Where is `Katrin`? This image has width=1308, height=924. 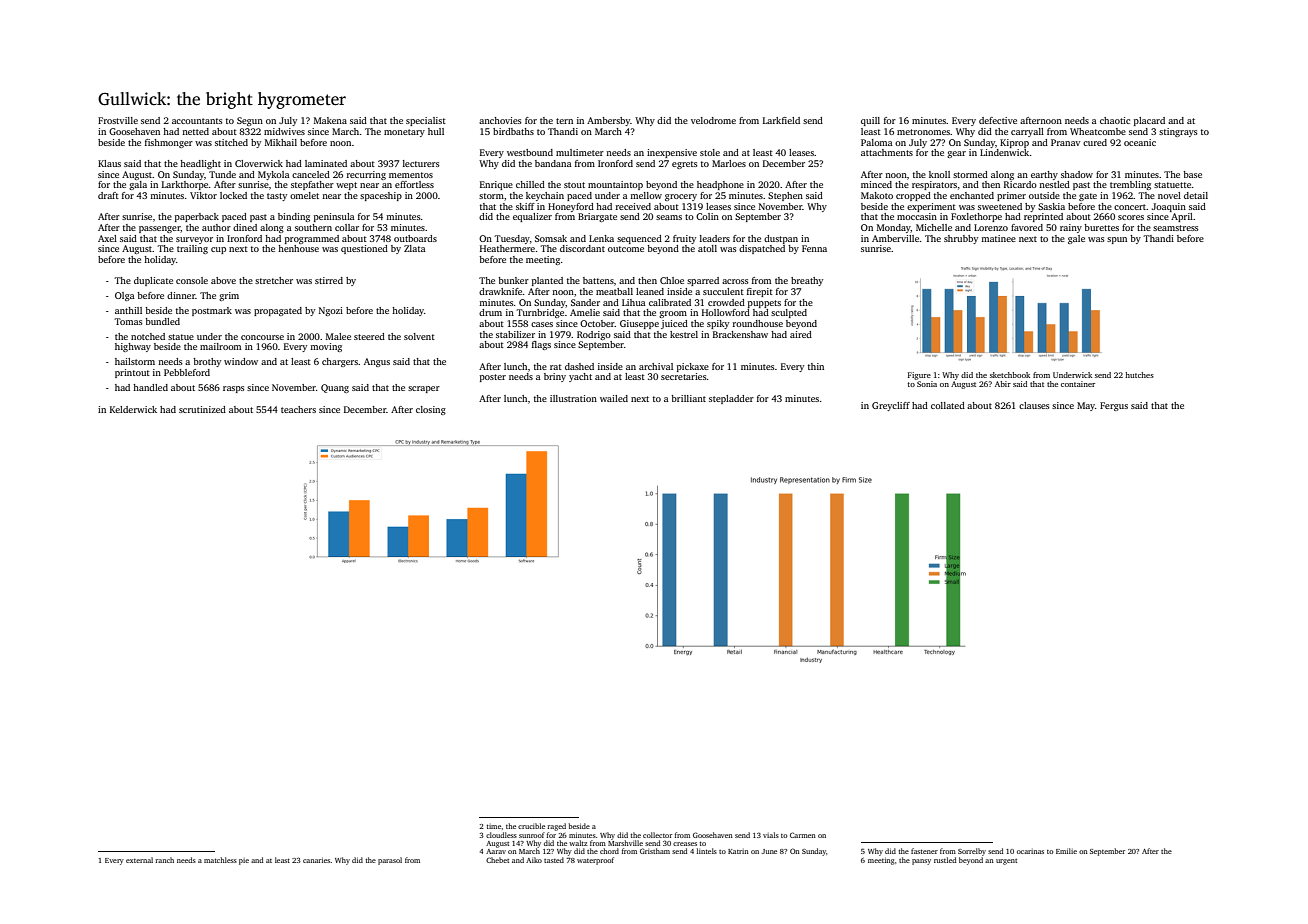
Katrin is located at coordinates (738, 851).
